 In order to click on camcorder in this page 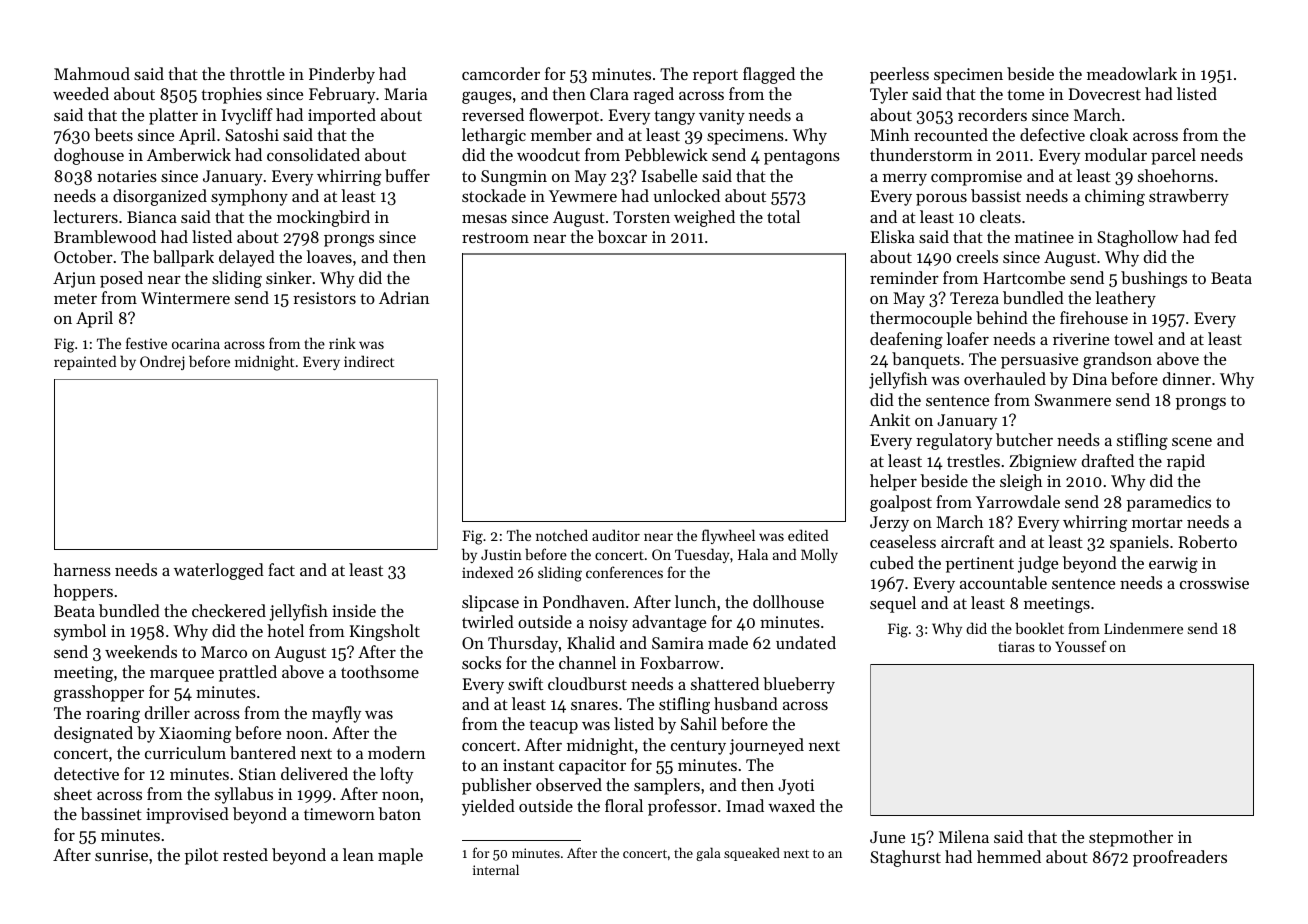, I will do `click(501, 73)`.
